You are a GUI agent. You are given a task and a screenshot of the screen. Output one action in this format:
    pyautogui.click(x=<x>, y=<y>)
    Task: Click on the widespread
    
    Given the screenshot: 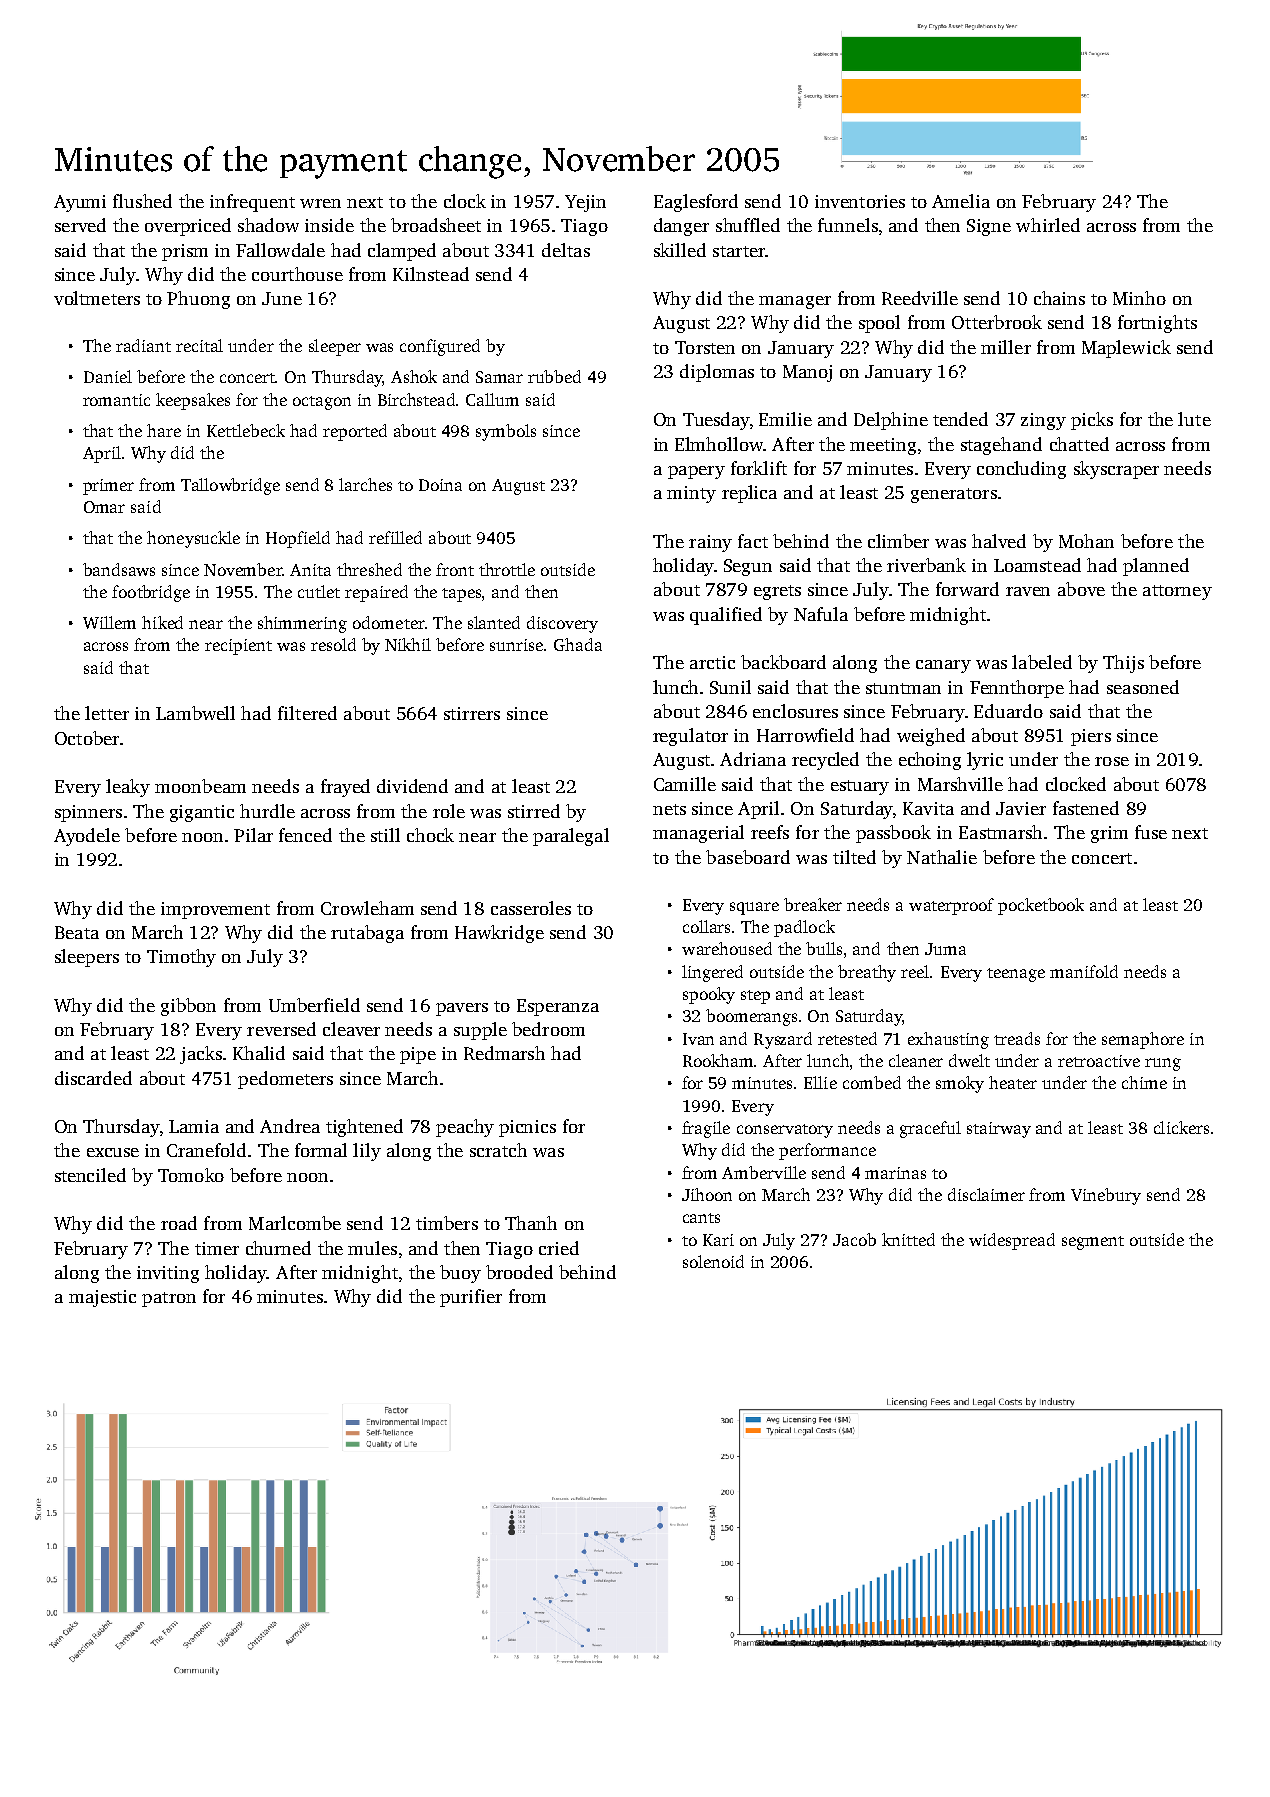 What is the action you would take?
    pyautogui.click(x=1012, y=1241)
